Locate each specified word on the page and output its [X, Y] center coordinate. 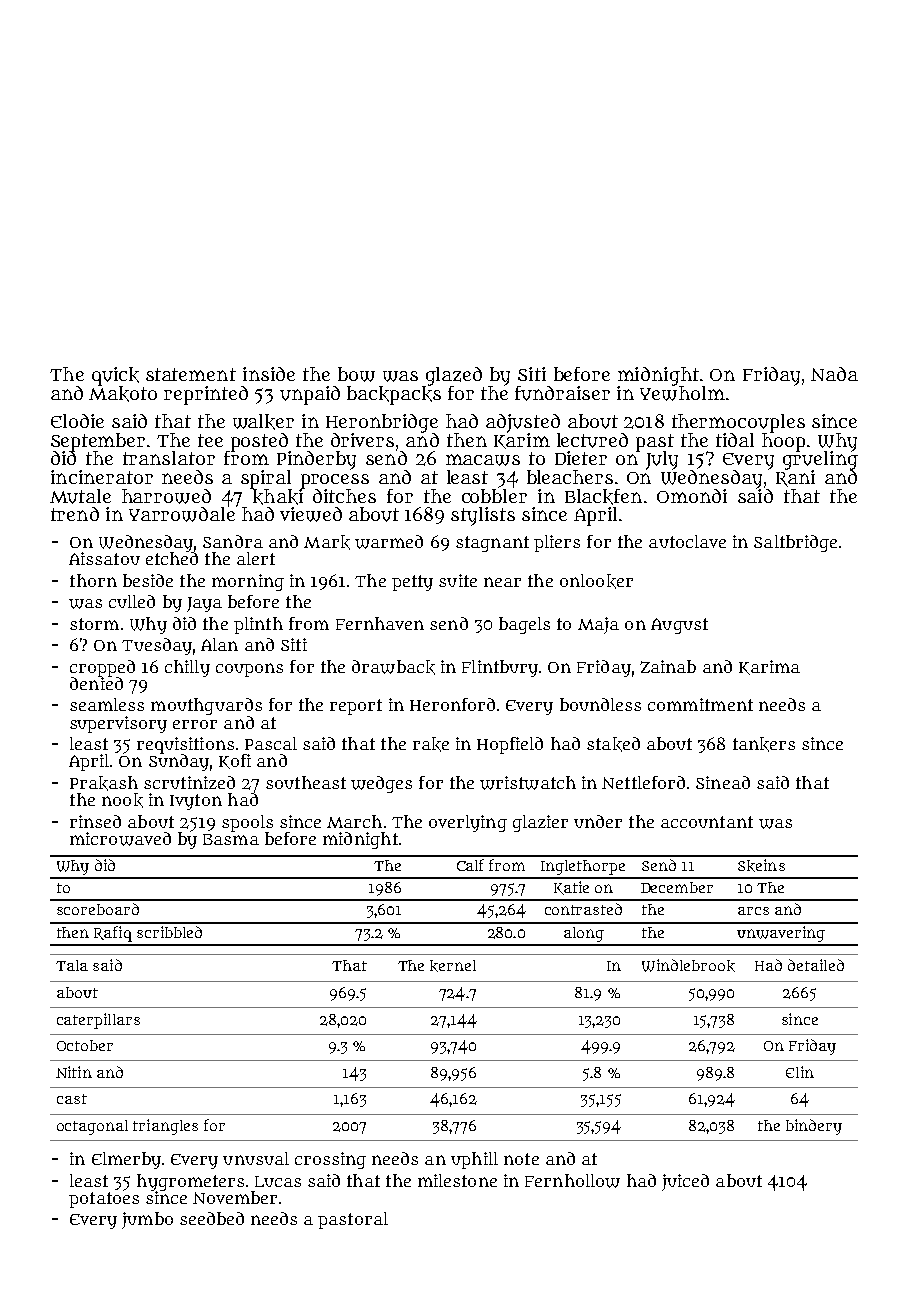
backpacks [394, 395]
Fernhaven [380, 623]
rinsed [95, 821]
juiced [685, 1182]
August [679, 626]
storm [94, 624]
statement [191, 374]
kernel [453, 966]
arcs [753, 911]
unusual [256, 1158]
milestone [457, 1180]
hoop [783, 442]
